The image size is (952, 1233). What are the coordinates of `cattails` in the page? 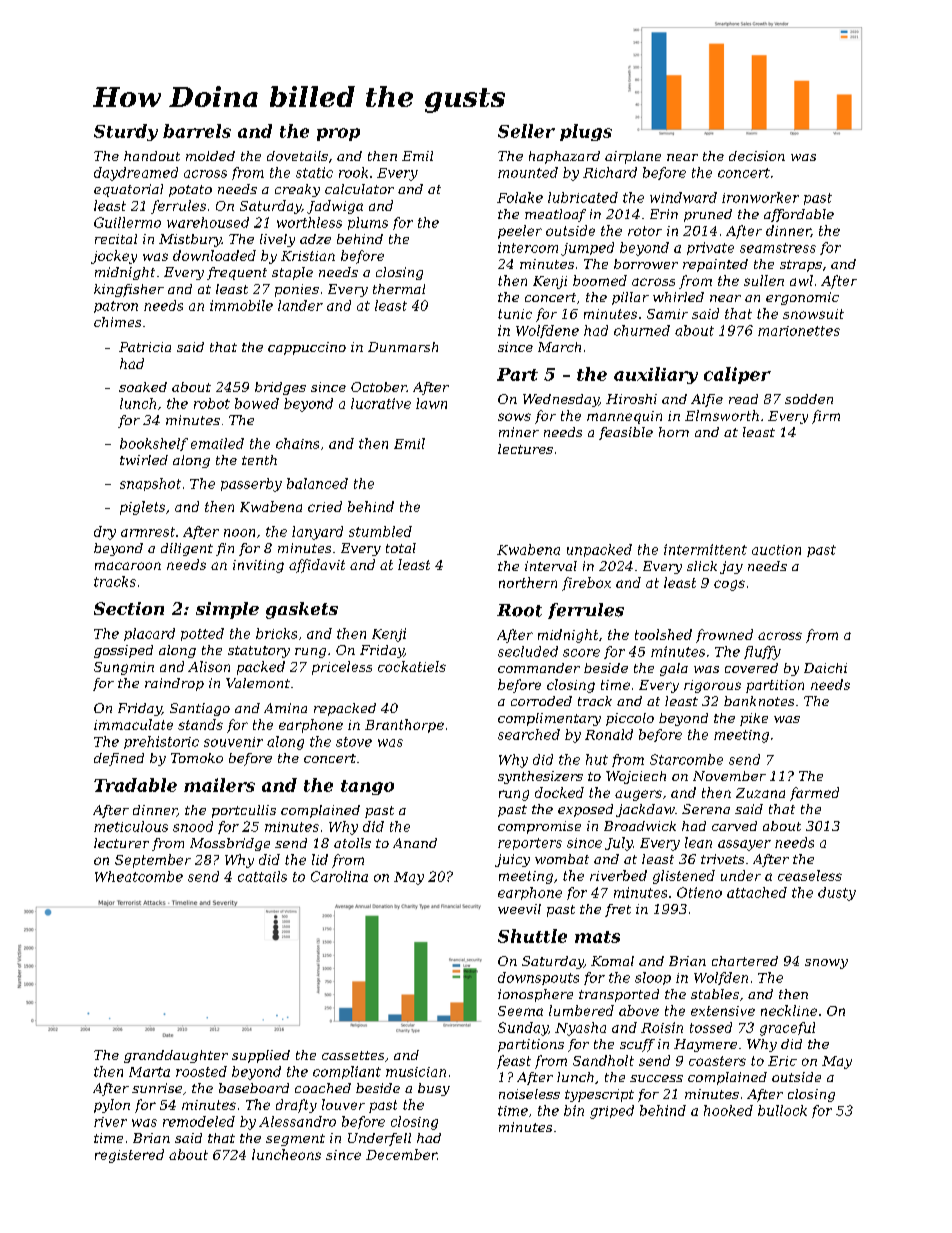 It's located at (262, 876).
